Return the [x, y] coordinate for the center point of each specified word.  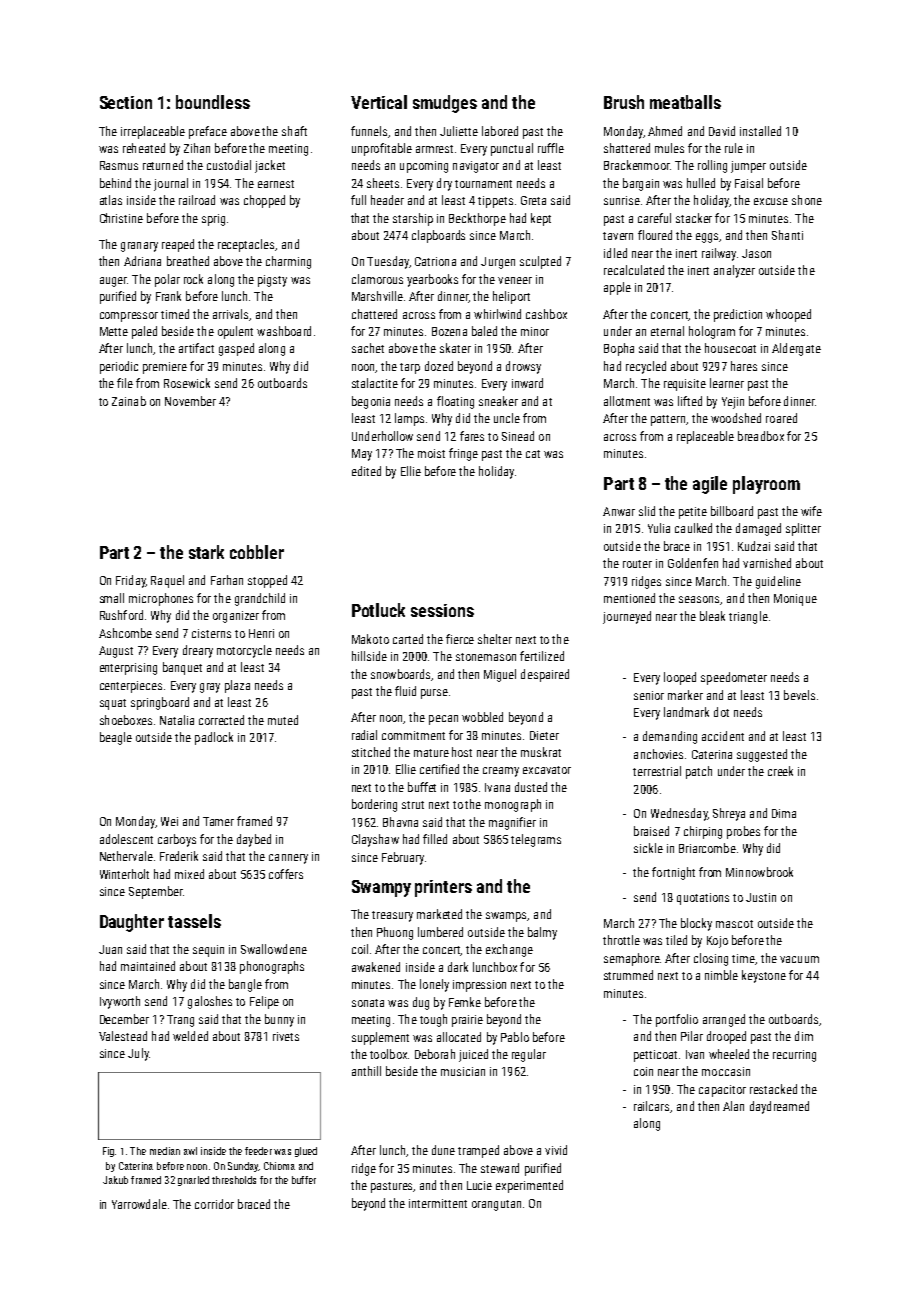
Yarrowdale [139, 1204]
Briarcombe [707, 848]
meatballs [685, 102]
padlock [214, 738]
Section [126, 102]
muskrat [541, 752]
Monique [795, 600]
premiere [165, 368]
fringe [463, 454]
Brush [624, 102]
